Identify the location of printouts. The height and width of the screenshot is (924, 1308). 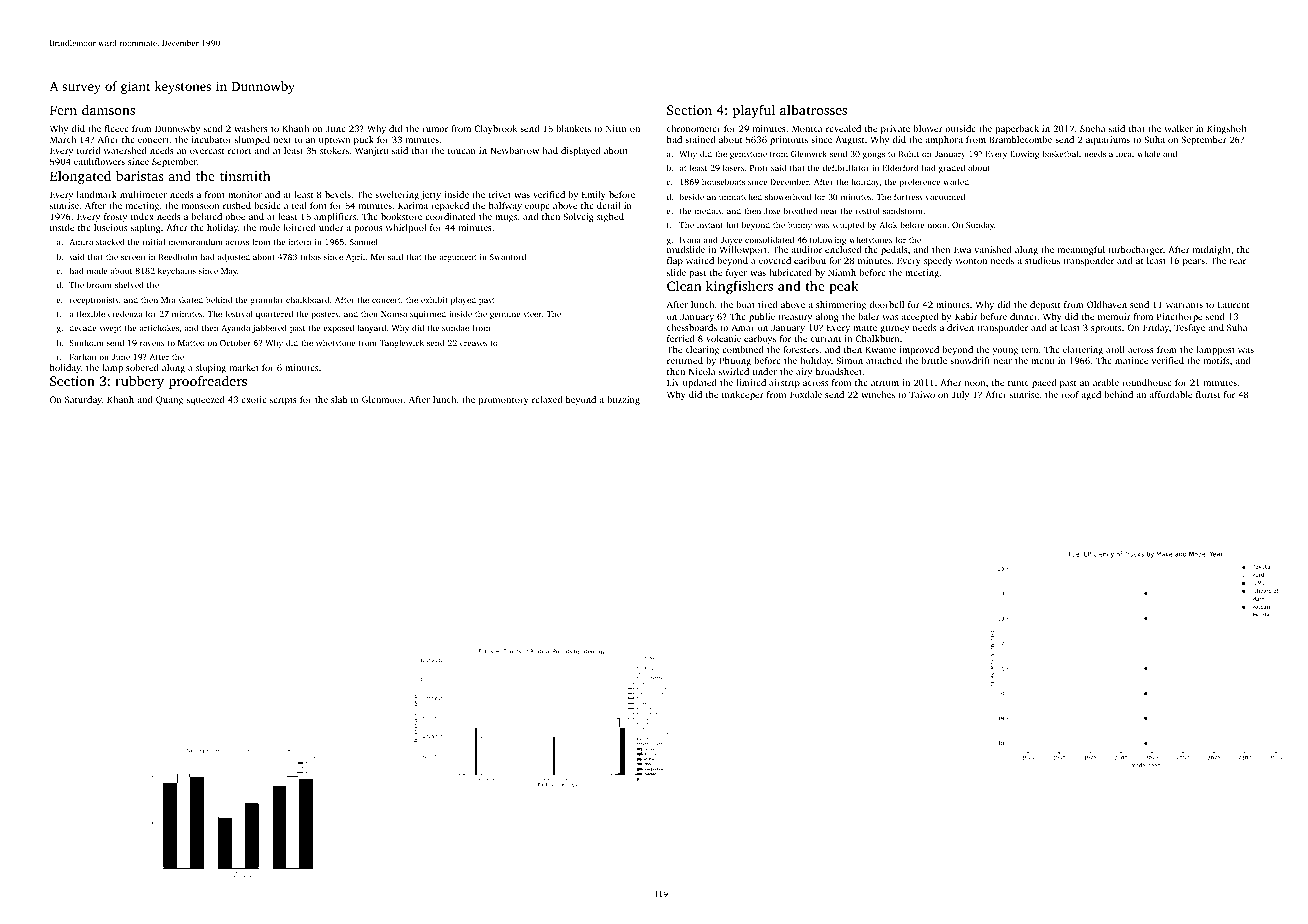
(789, 140).
